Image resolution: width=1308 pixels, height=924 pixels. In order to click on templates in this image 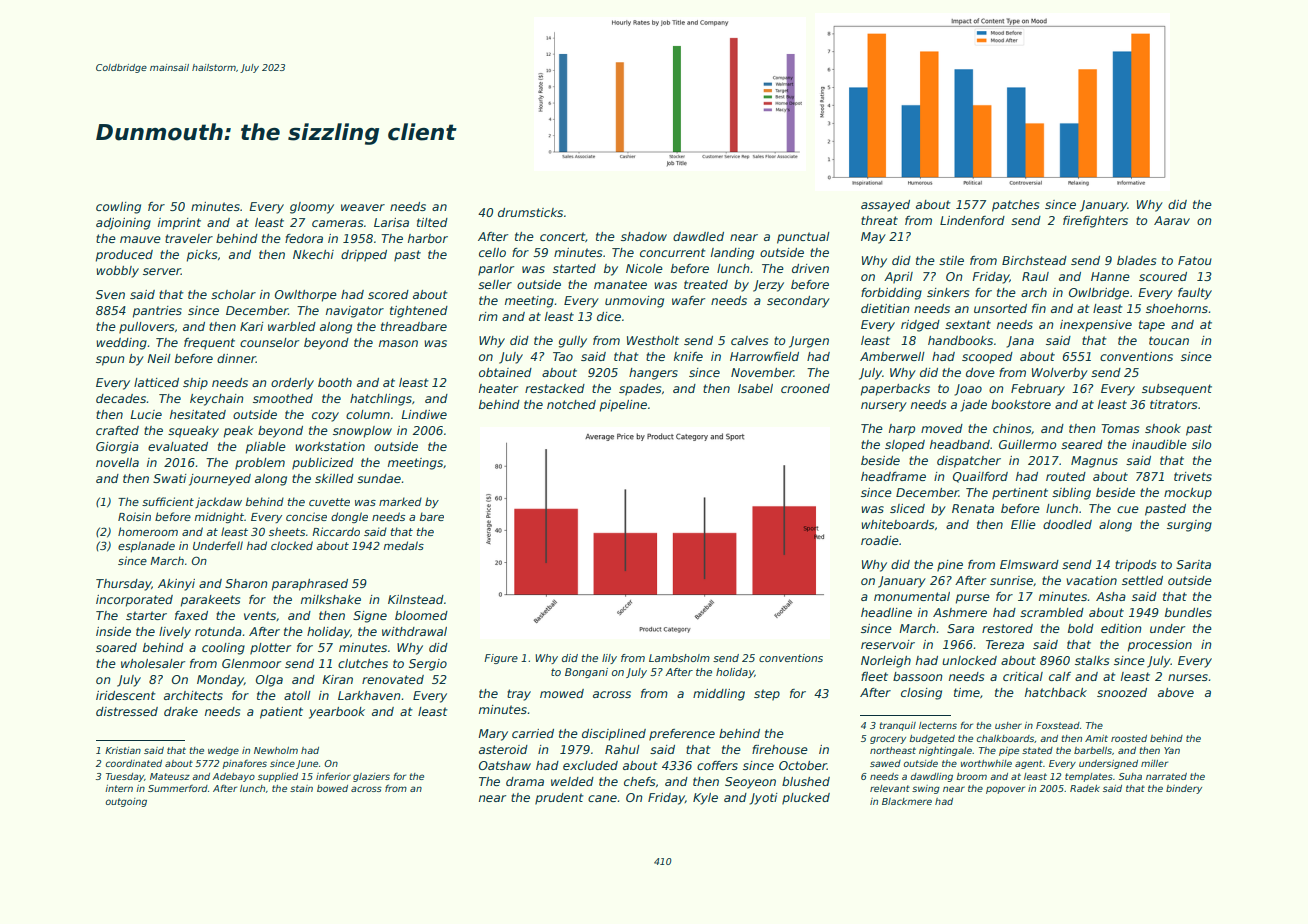, I will do `click(1089, 777)`.
